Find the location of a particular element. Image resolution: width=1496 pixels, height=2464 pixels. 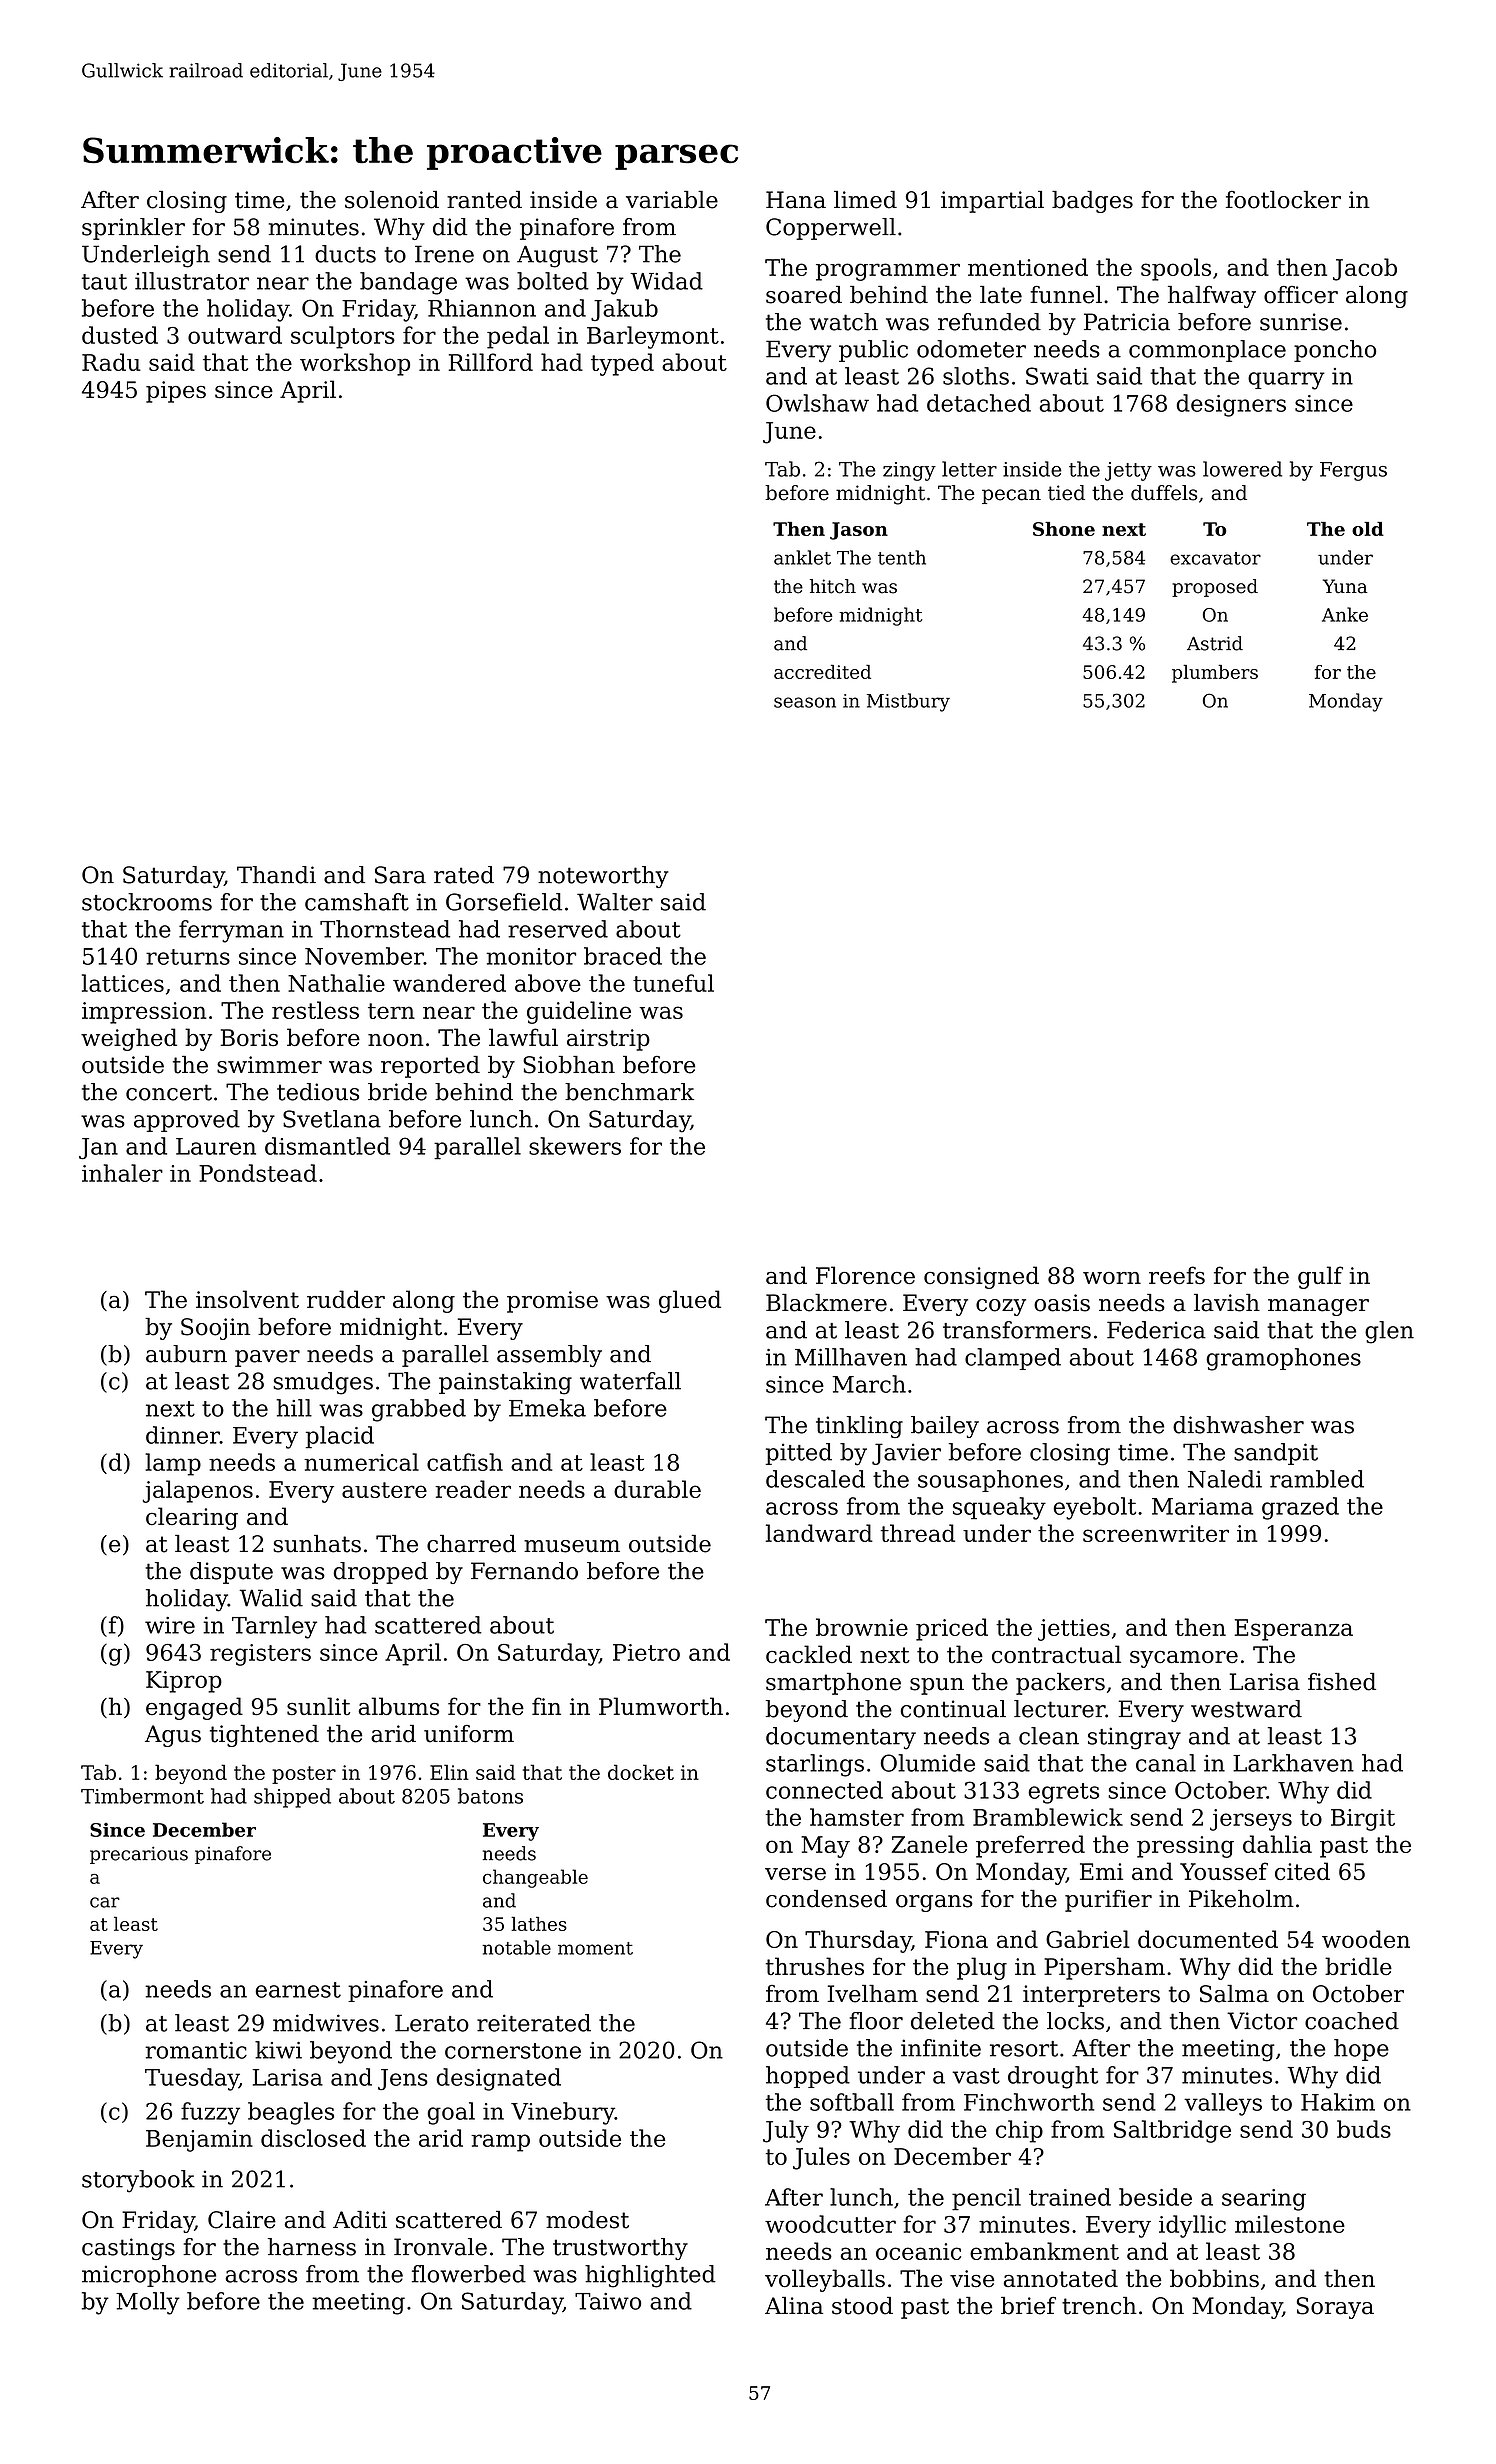

workshop is located at coordinates (355, 364).
